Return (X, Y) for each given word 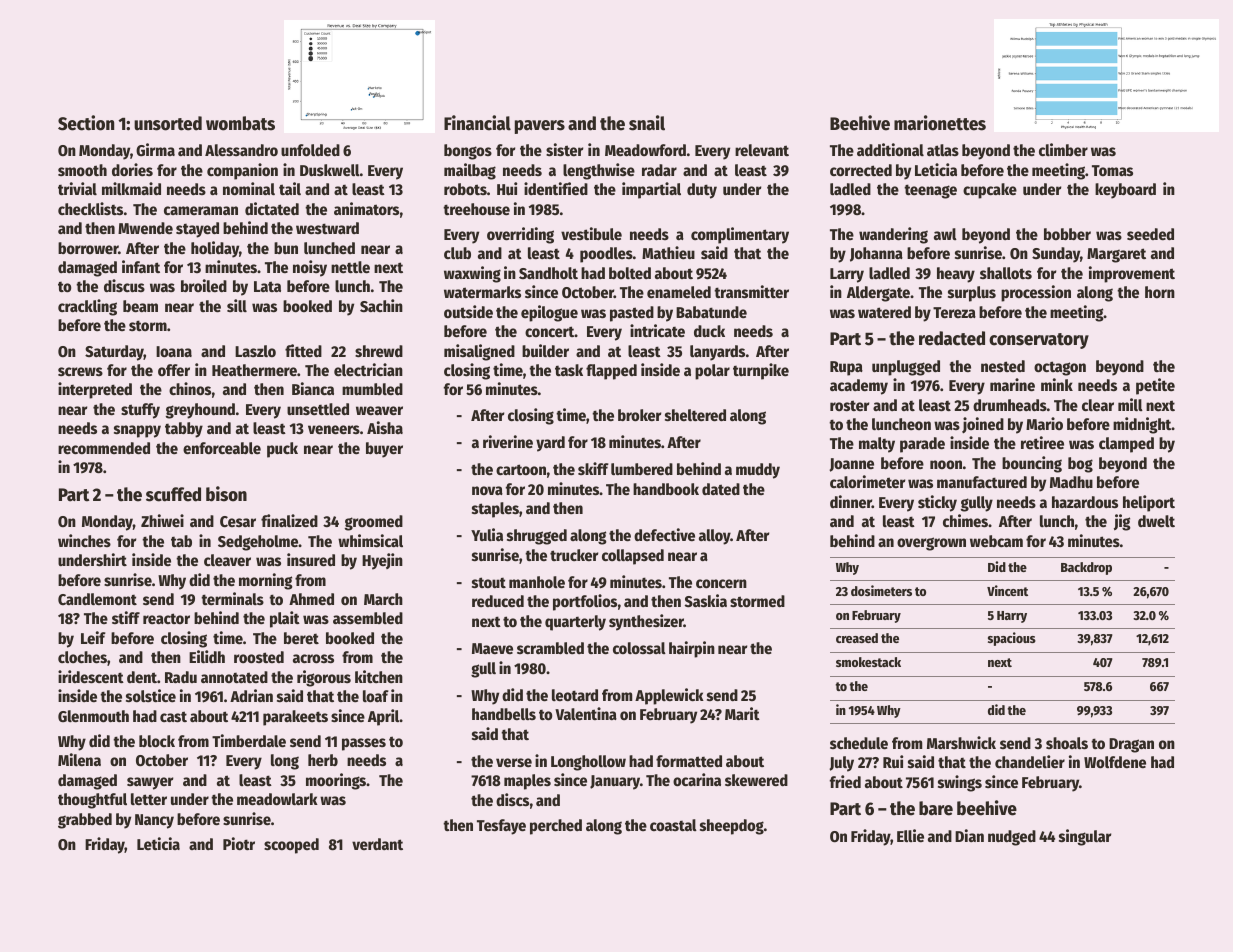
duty (702, 191)
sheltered (695, 415)
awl (945, 234)
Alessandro (241, 150)
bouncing (1032, 464)
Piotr (239, 843)
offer (174, 370)
